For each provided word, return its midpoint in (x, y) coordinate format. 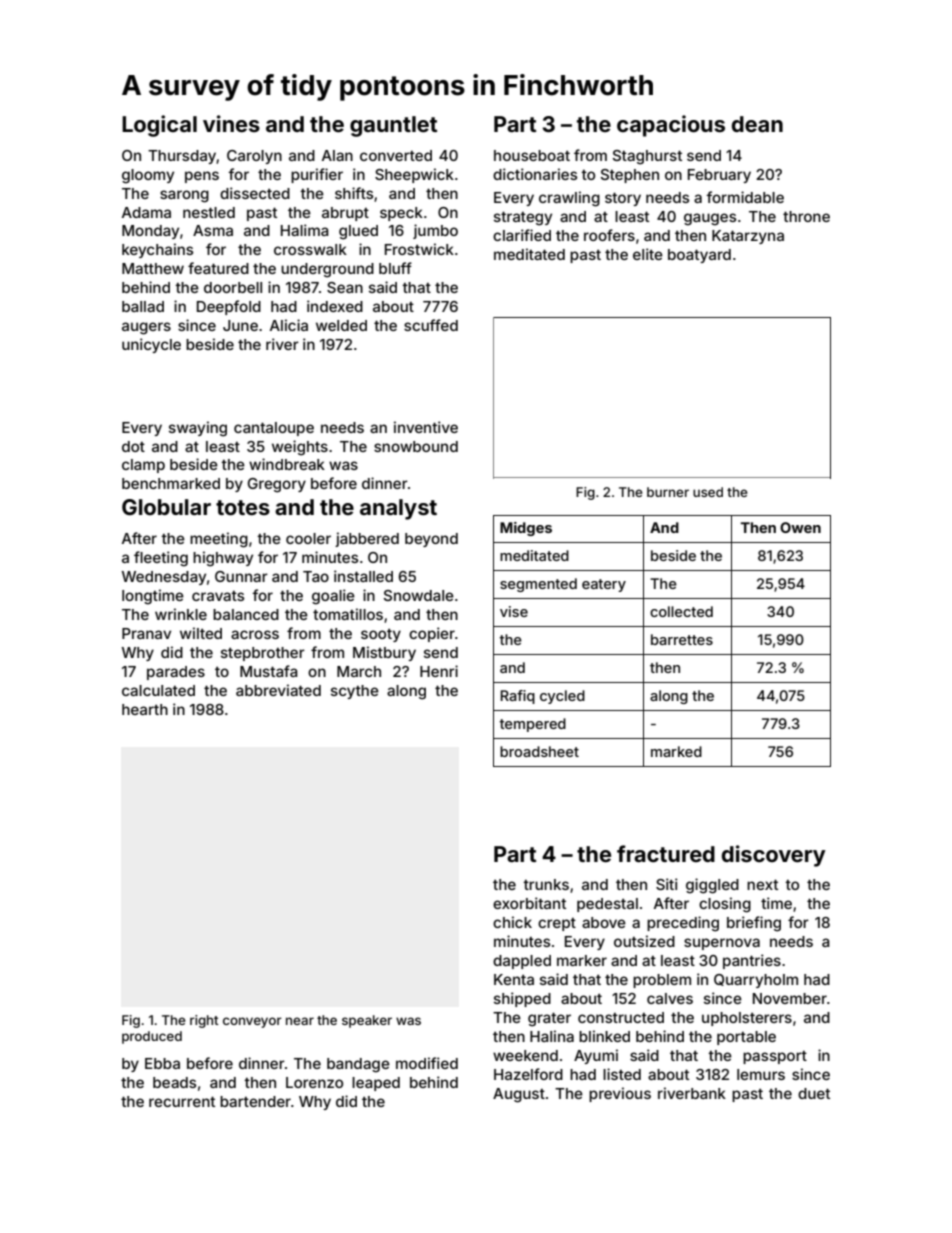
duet (814, 1093)
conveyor (252, 1022)
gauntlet (393, 126)
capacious (671, 126)
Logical (159, 126)
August (519, 1095)
